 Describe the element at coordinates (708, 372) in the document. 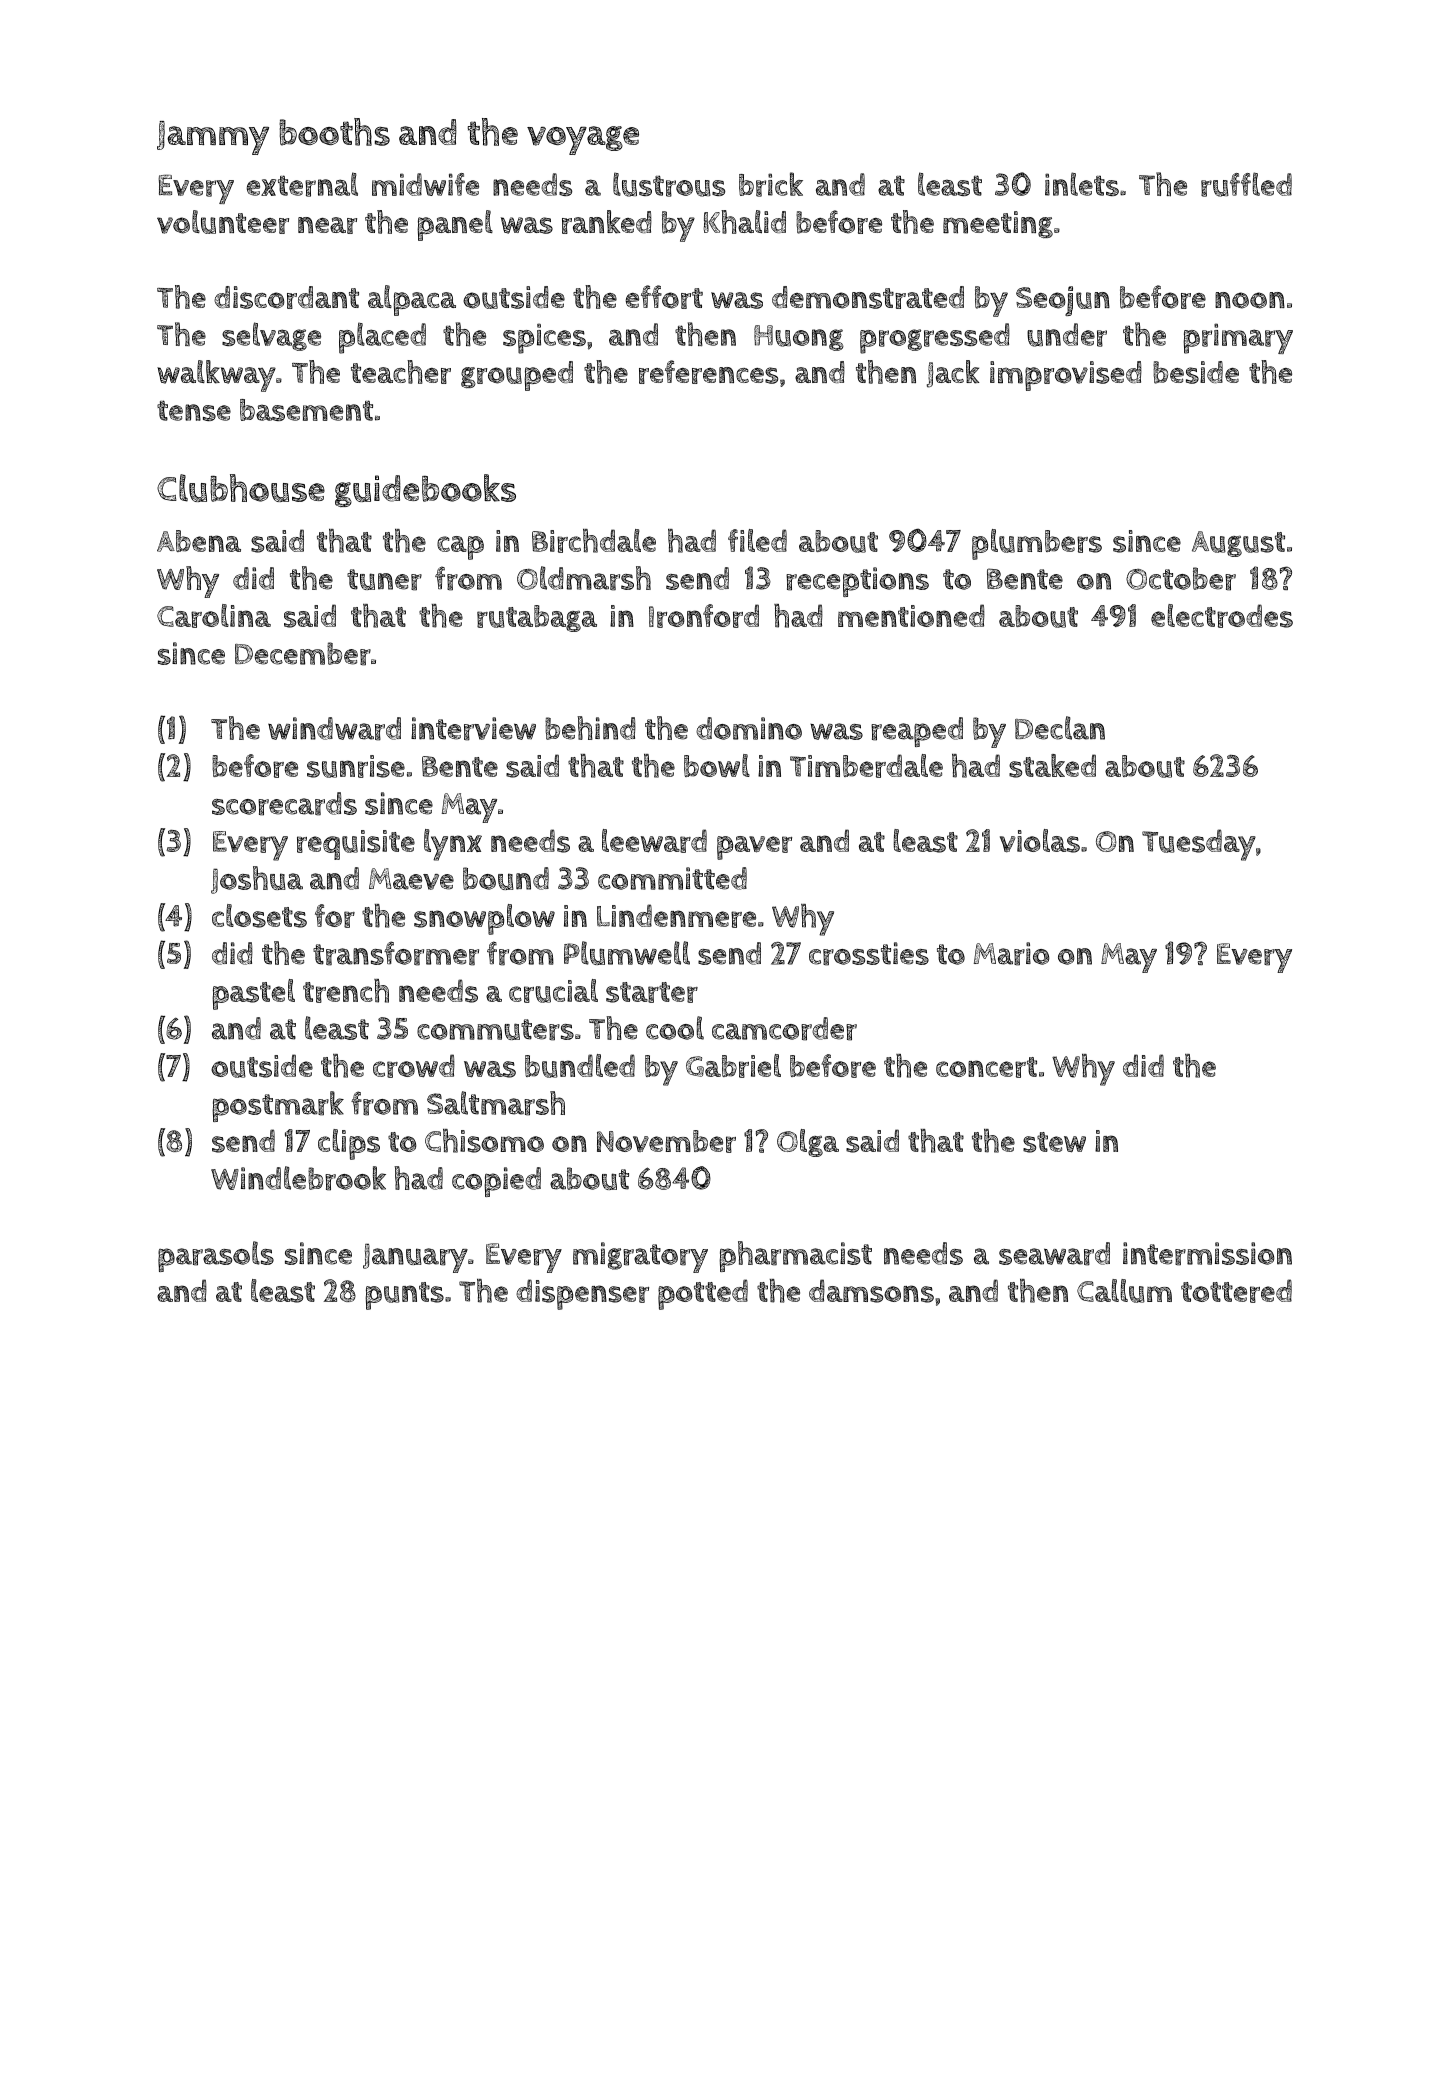

I see `references` at that location.
